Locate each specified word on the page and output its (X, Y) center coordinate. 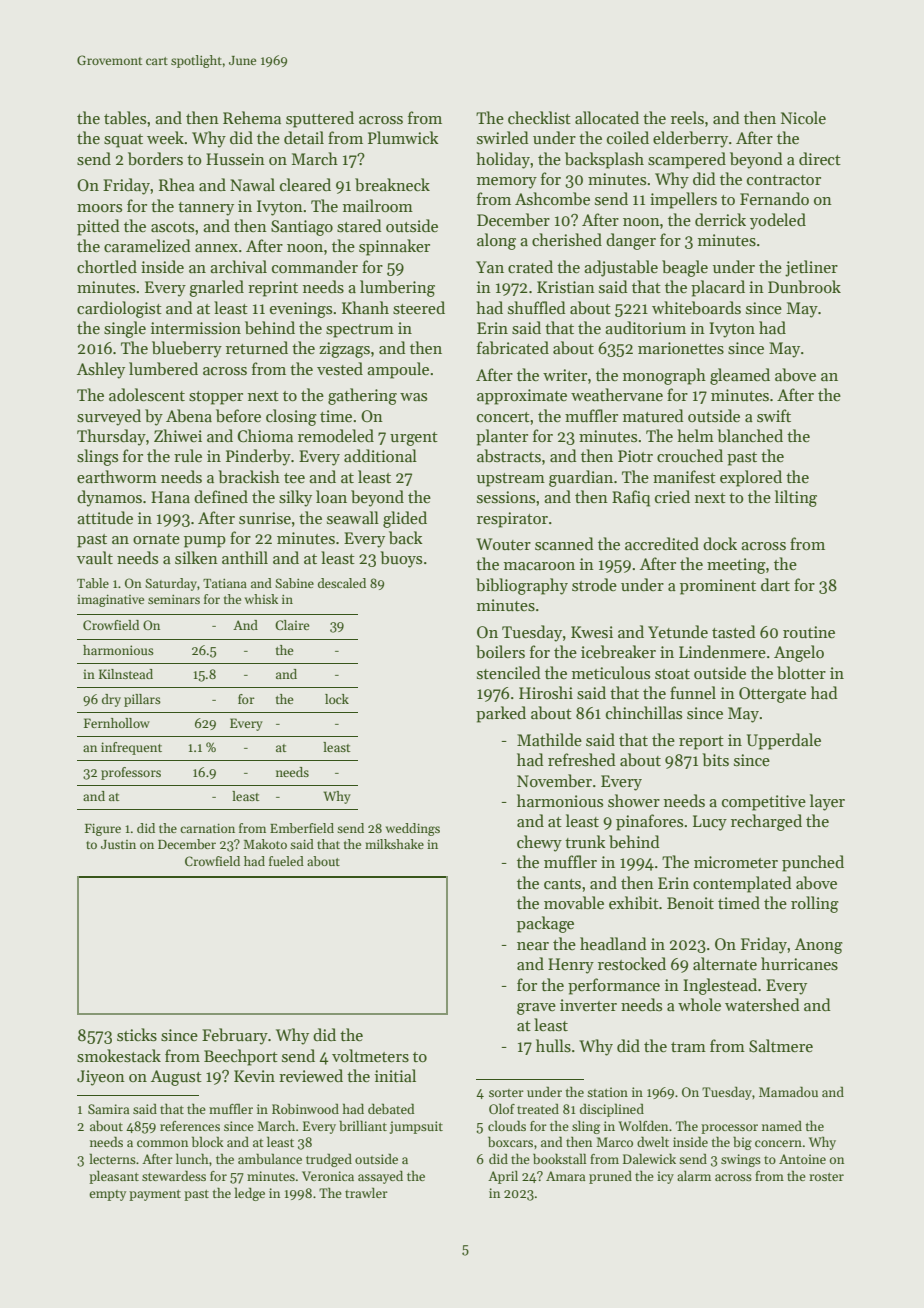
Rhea (177, 184)
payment (155, 1195)
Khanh (365, 307)
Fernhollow (117, 723)
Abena (189, 415)
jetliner (811, 268)
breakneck (392, 184)
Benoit (690, 903)
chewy (539, 843)
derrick (720, 219)
